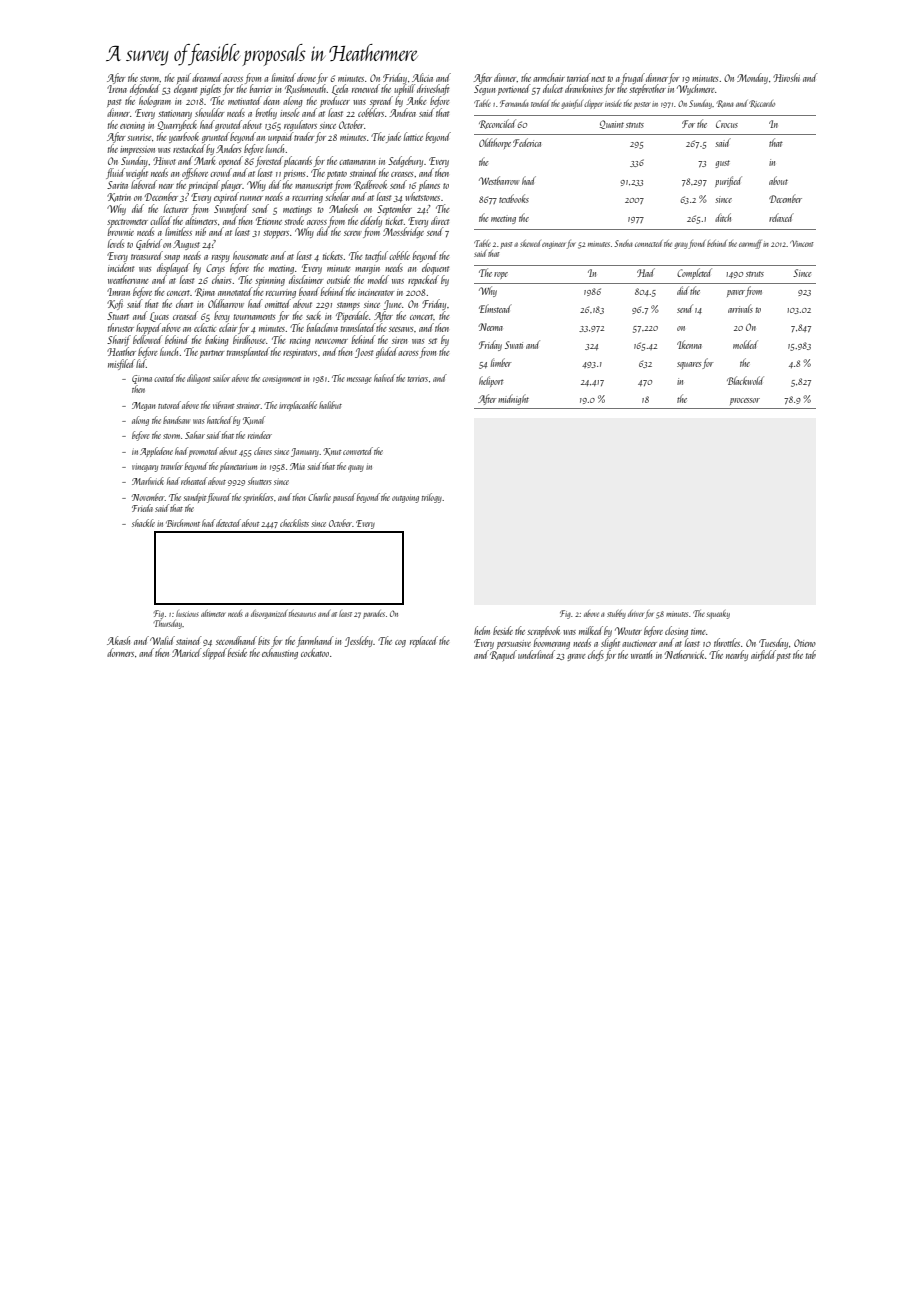  I want to click on lecturer, so click(176, 208).
